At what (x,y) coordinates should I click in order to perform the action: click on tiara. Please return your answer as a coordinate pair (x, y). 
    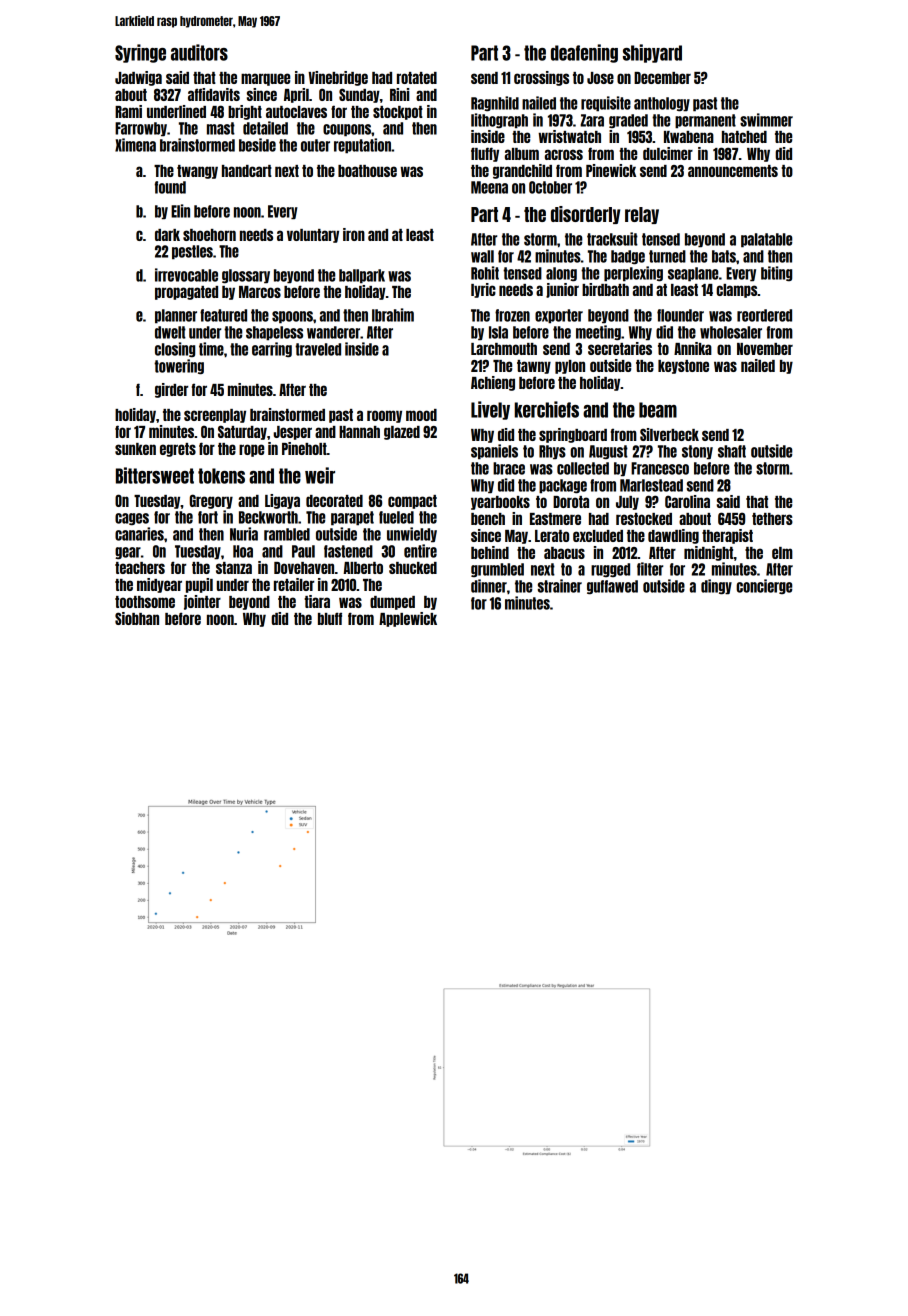
    Looking at the image, I should click on (317, 601).
